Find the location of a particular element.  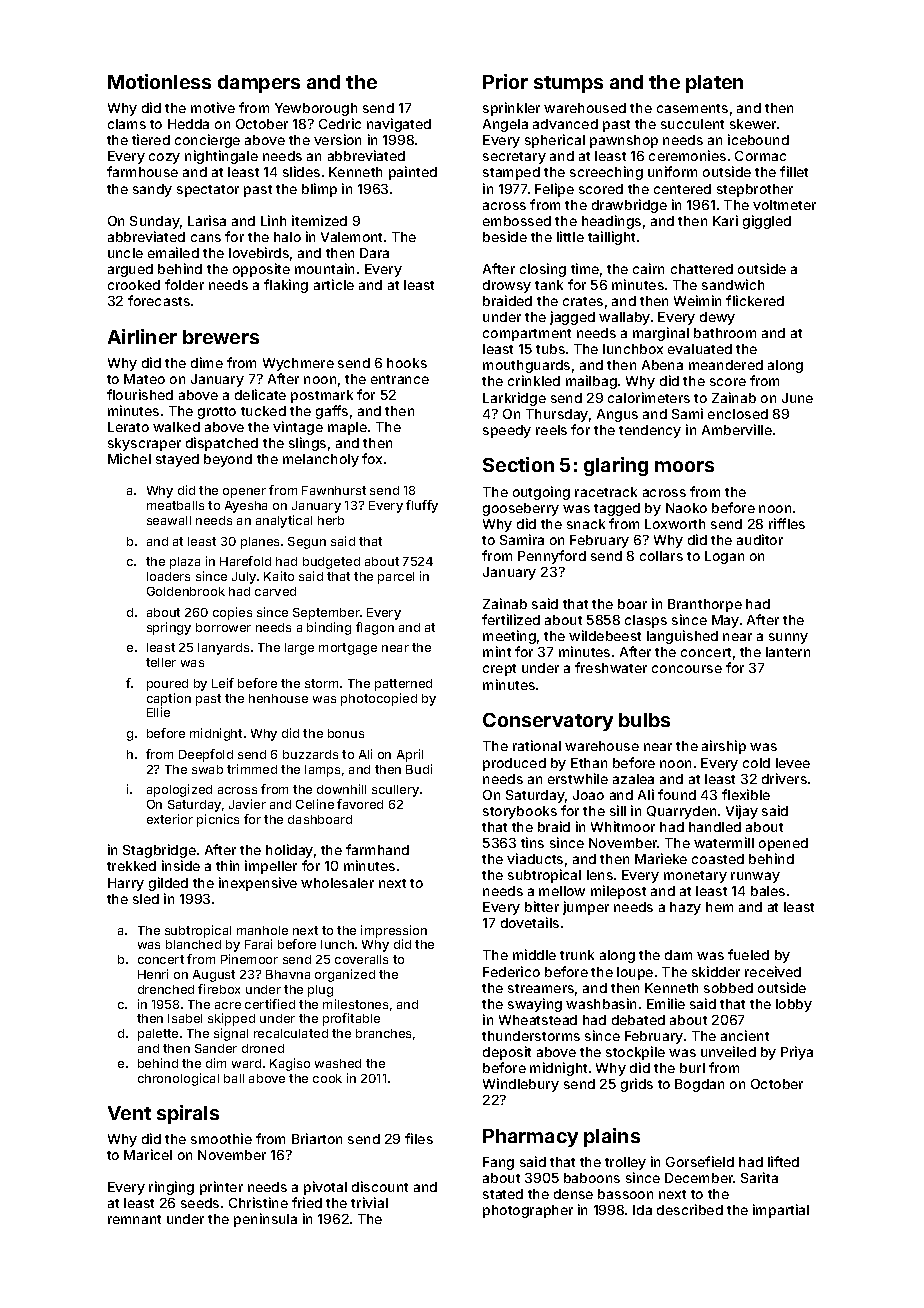

bulbs is located at coordinates (644, 720).
